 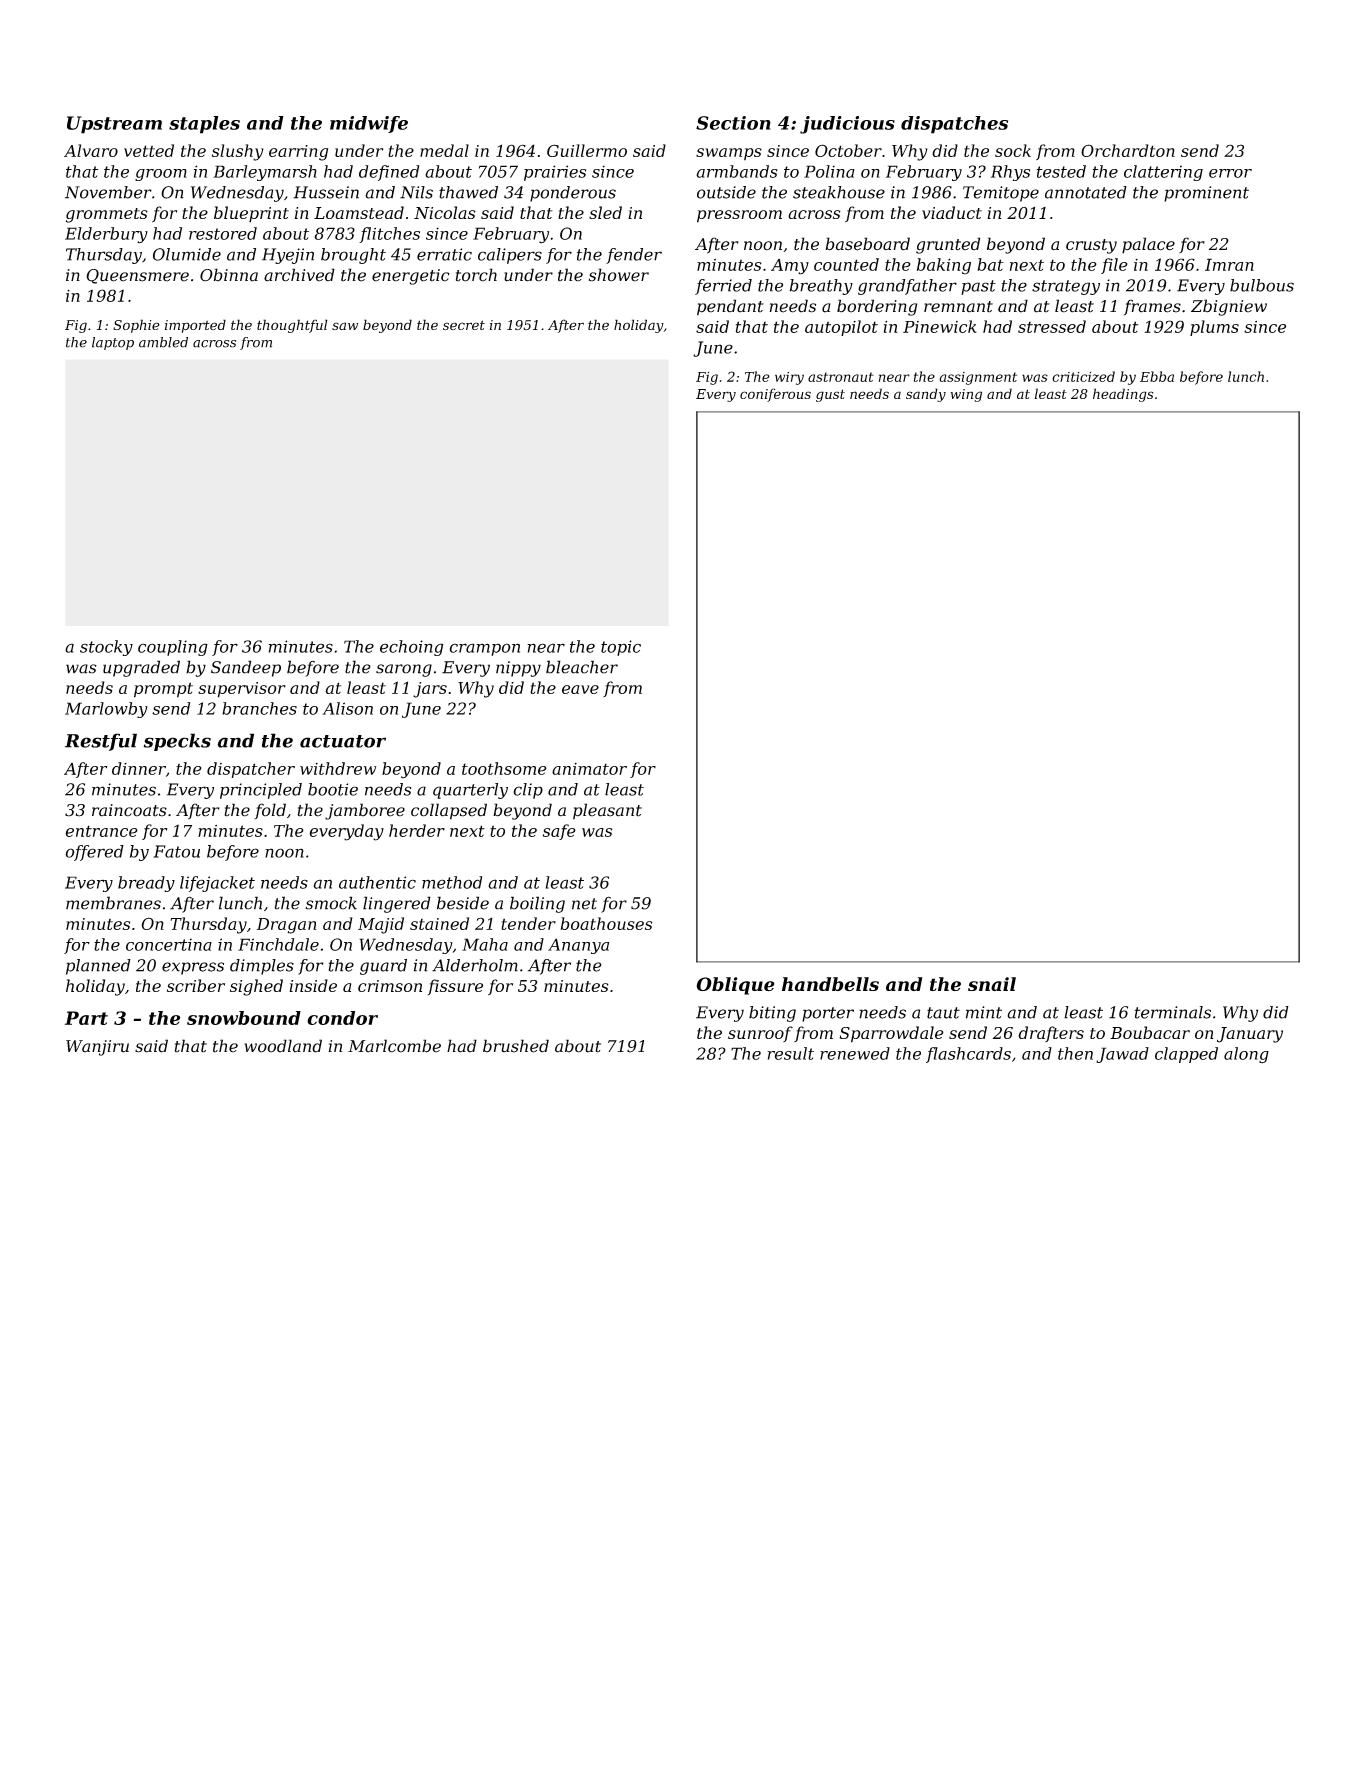 I want to click on toothsome, so click(x=504, y=768).
